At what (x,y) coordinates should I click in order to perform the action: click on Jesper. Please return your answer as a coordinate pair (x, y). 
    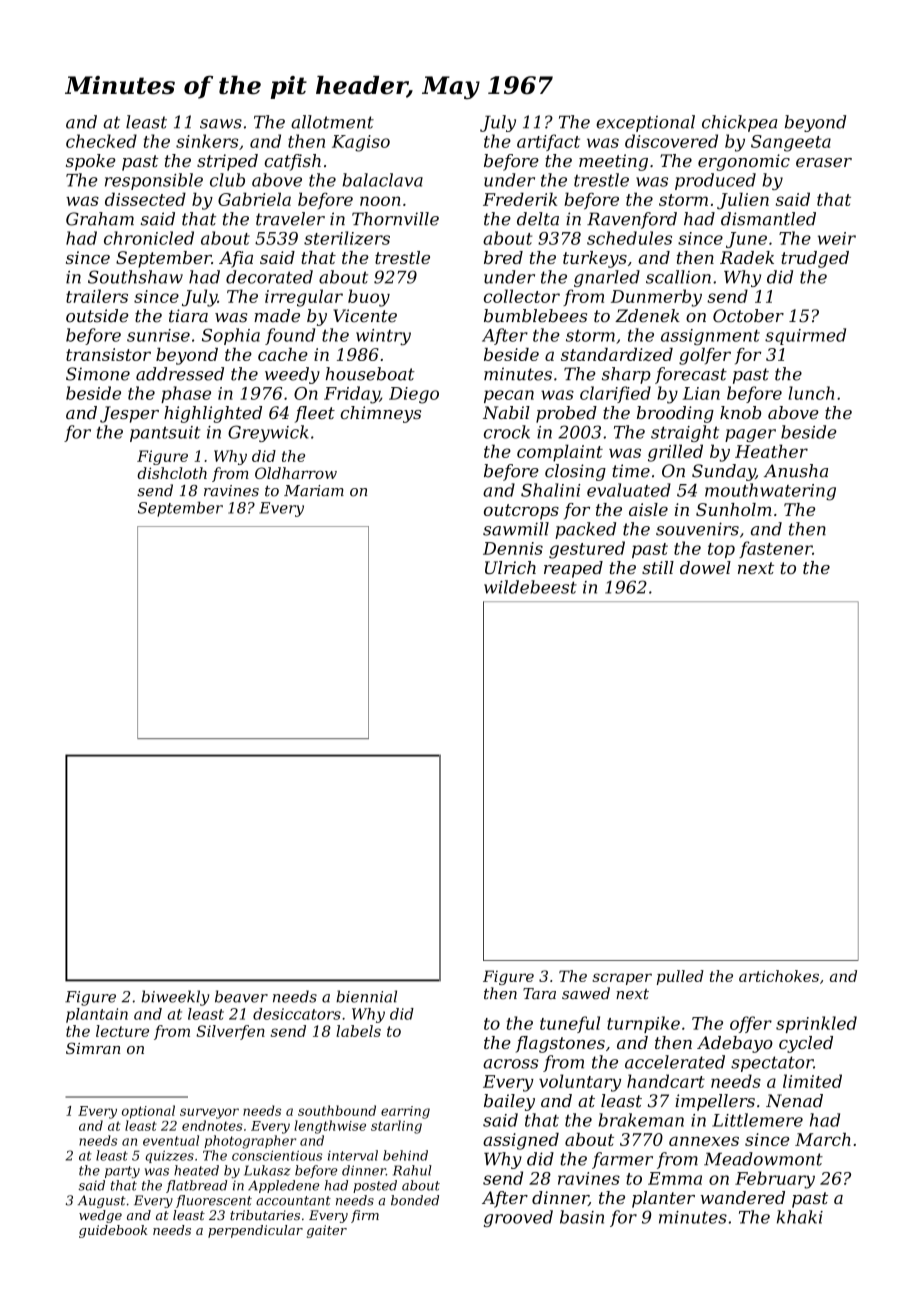
    Looking at the image, I should click on (129, 414).
